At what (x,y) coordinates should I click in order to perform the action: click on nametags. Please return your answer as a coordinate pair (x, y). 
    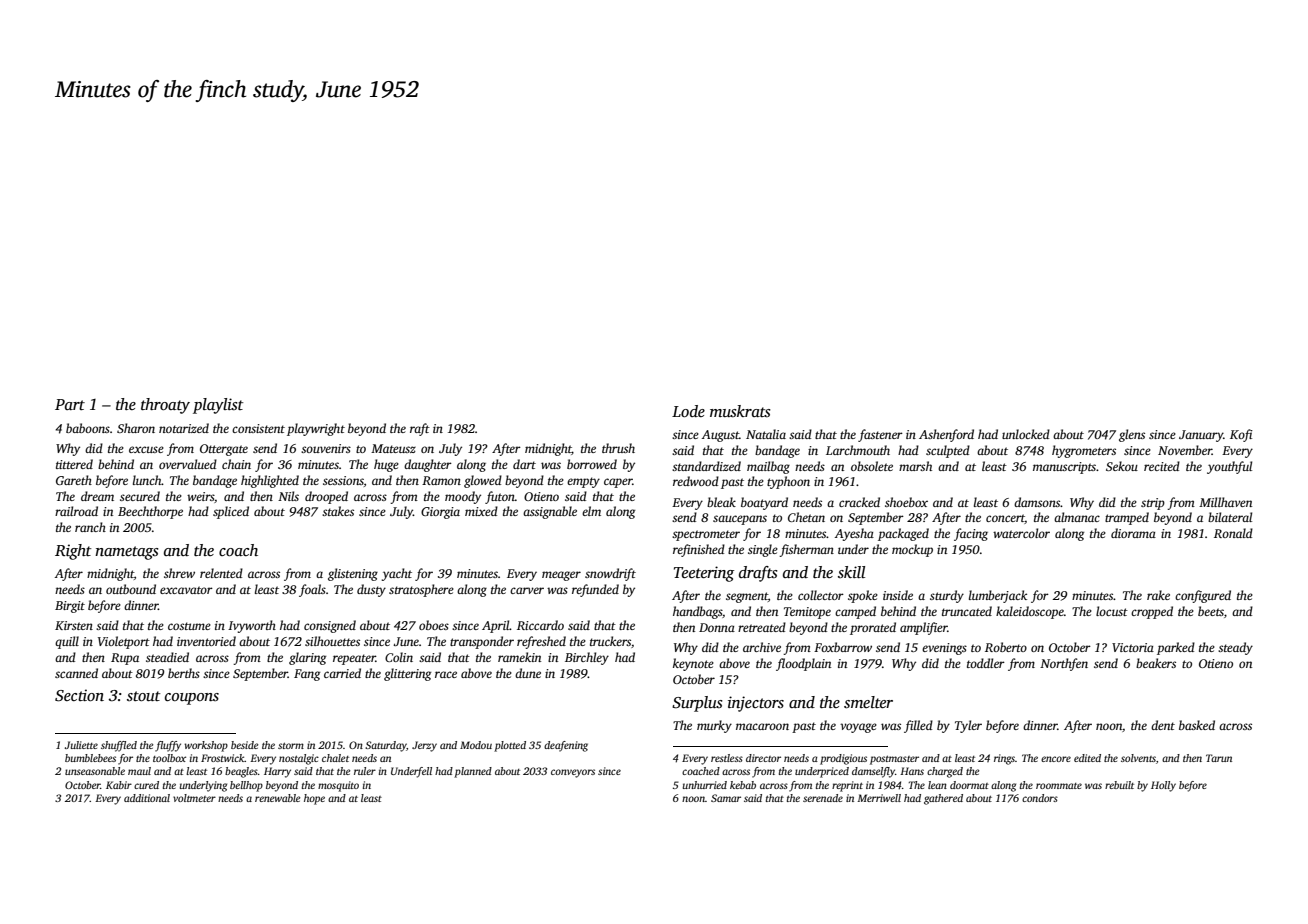
    Looking at the image, I should click on (127, 553).
